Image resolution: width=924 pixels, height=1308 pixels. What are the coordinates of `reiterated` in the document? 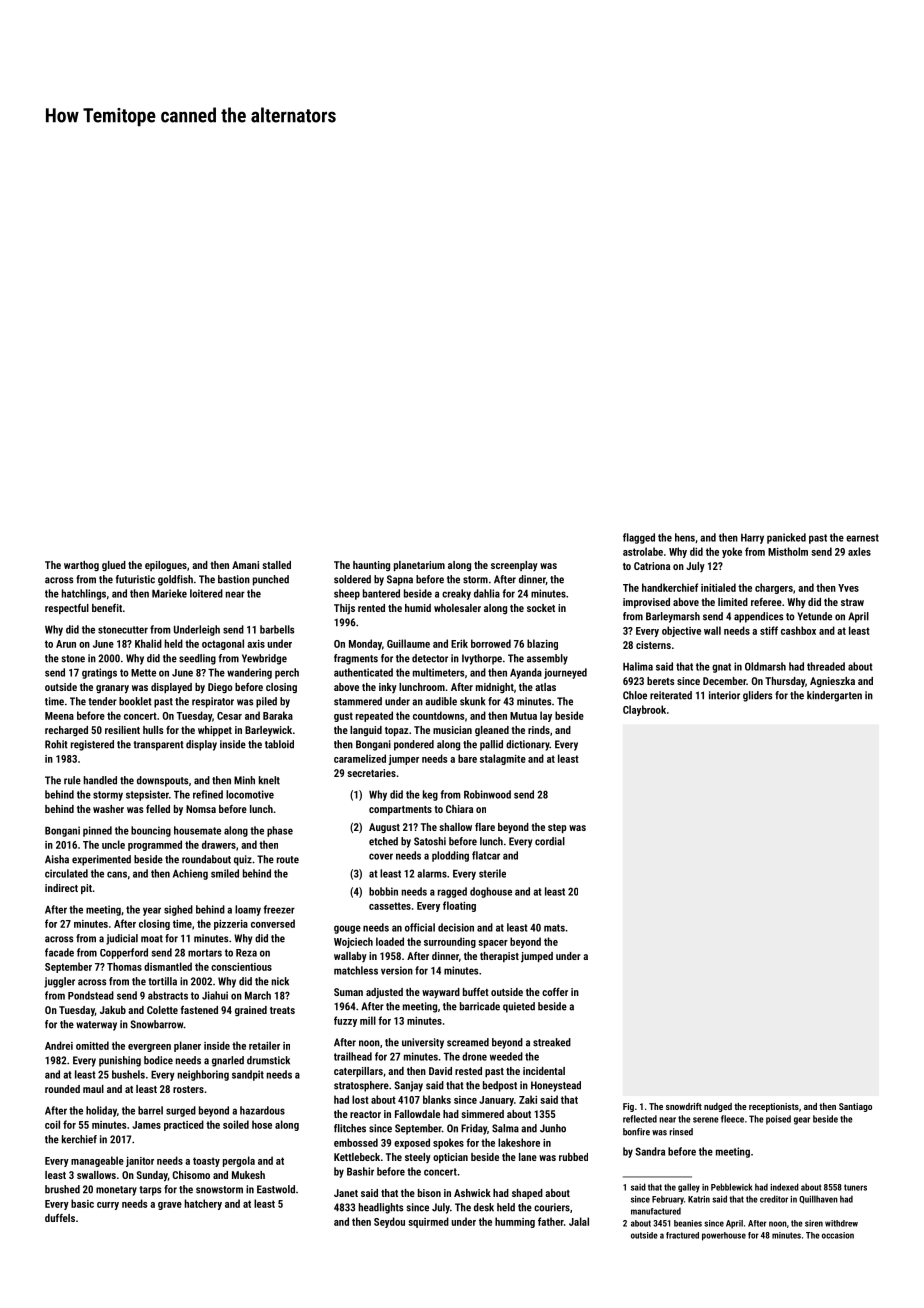 It's located at (671, 695).
